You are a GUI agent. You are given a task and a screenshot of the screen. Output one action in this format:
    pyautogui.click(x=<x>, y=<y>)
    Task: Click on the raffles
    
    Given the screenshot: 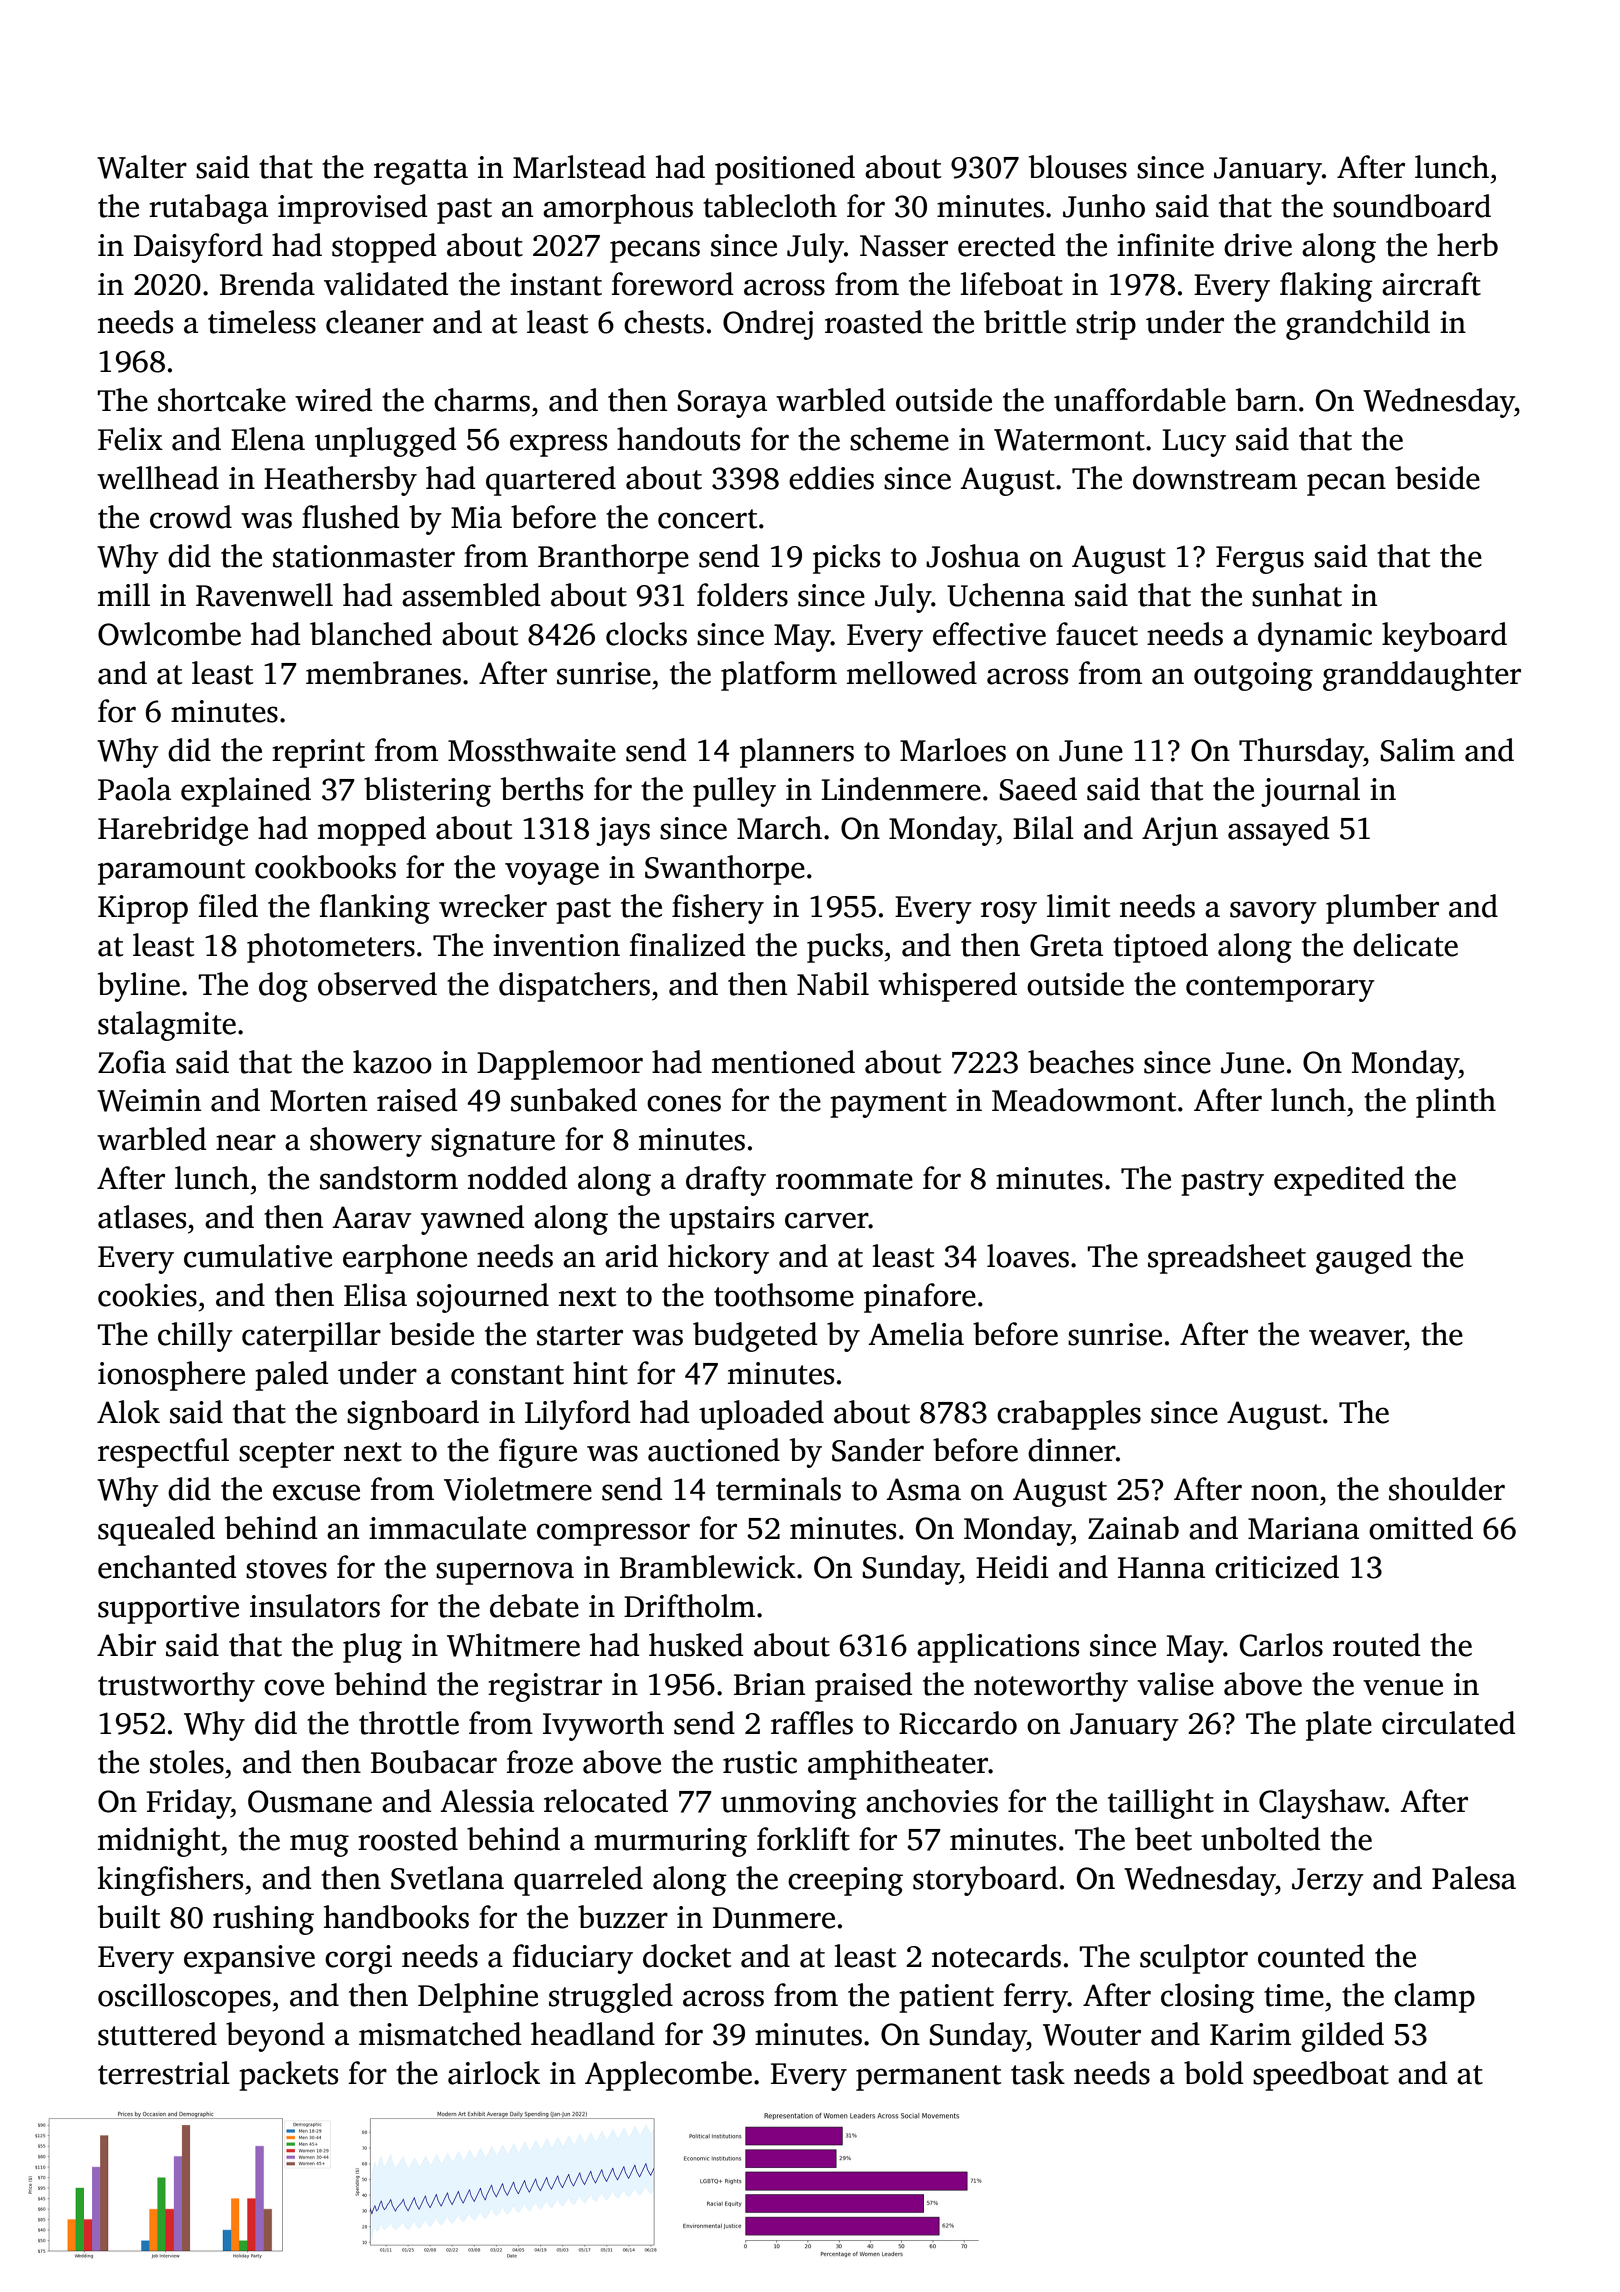 What is the action you would take?
    pyautogui.click(x=812, y=1723)
